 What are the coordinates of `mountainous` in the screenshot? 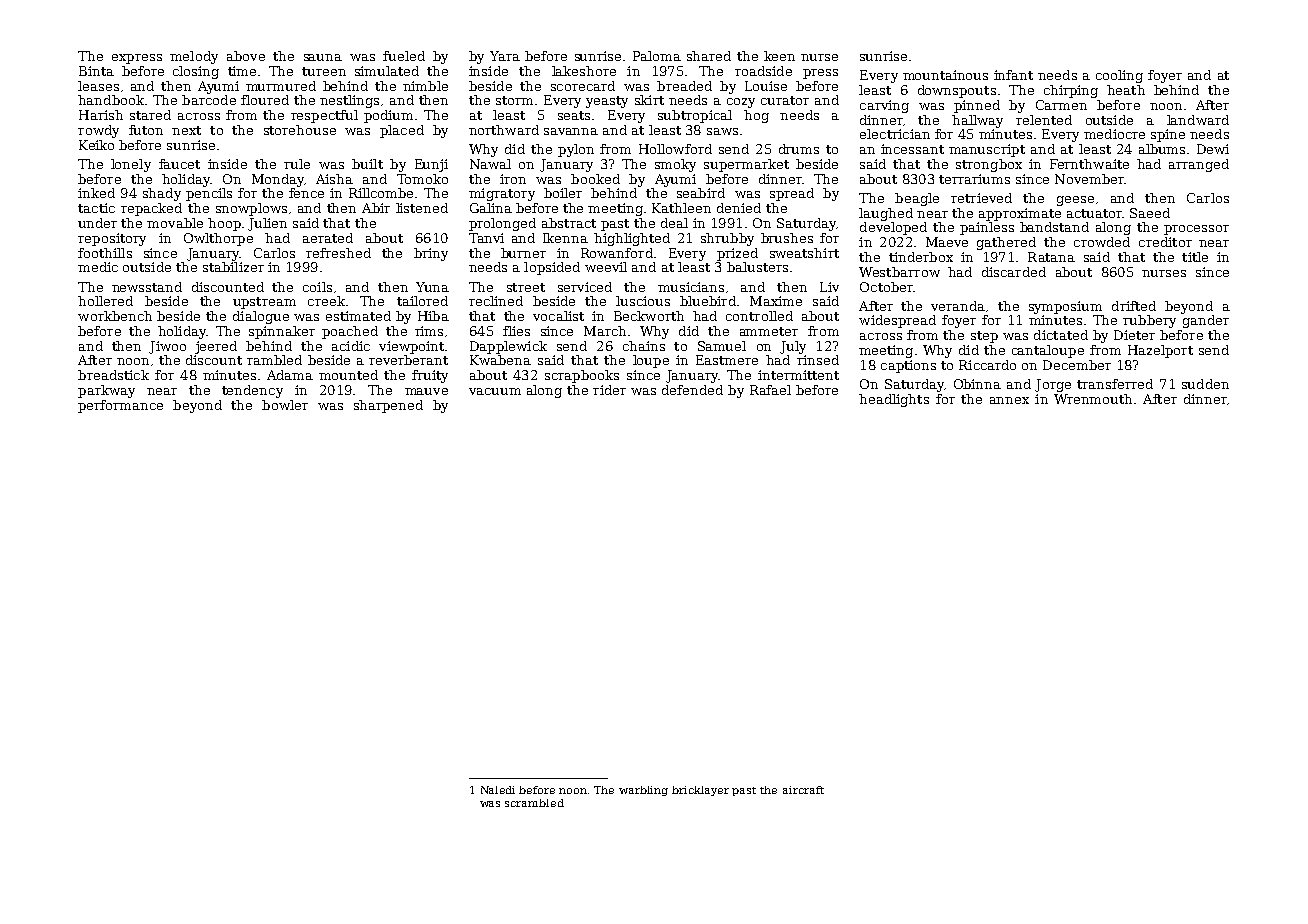 It's located at (945, 75).
